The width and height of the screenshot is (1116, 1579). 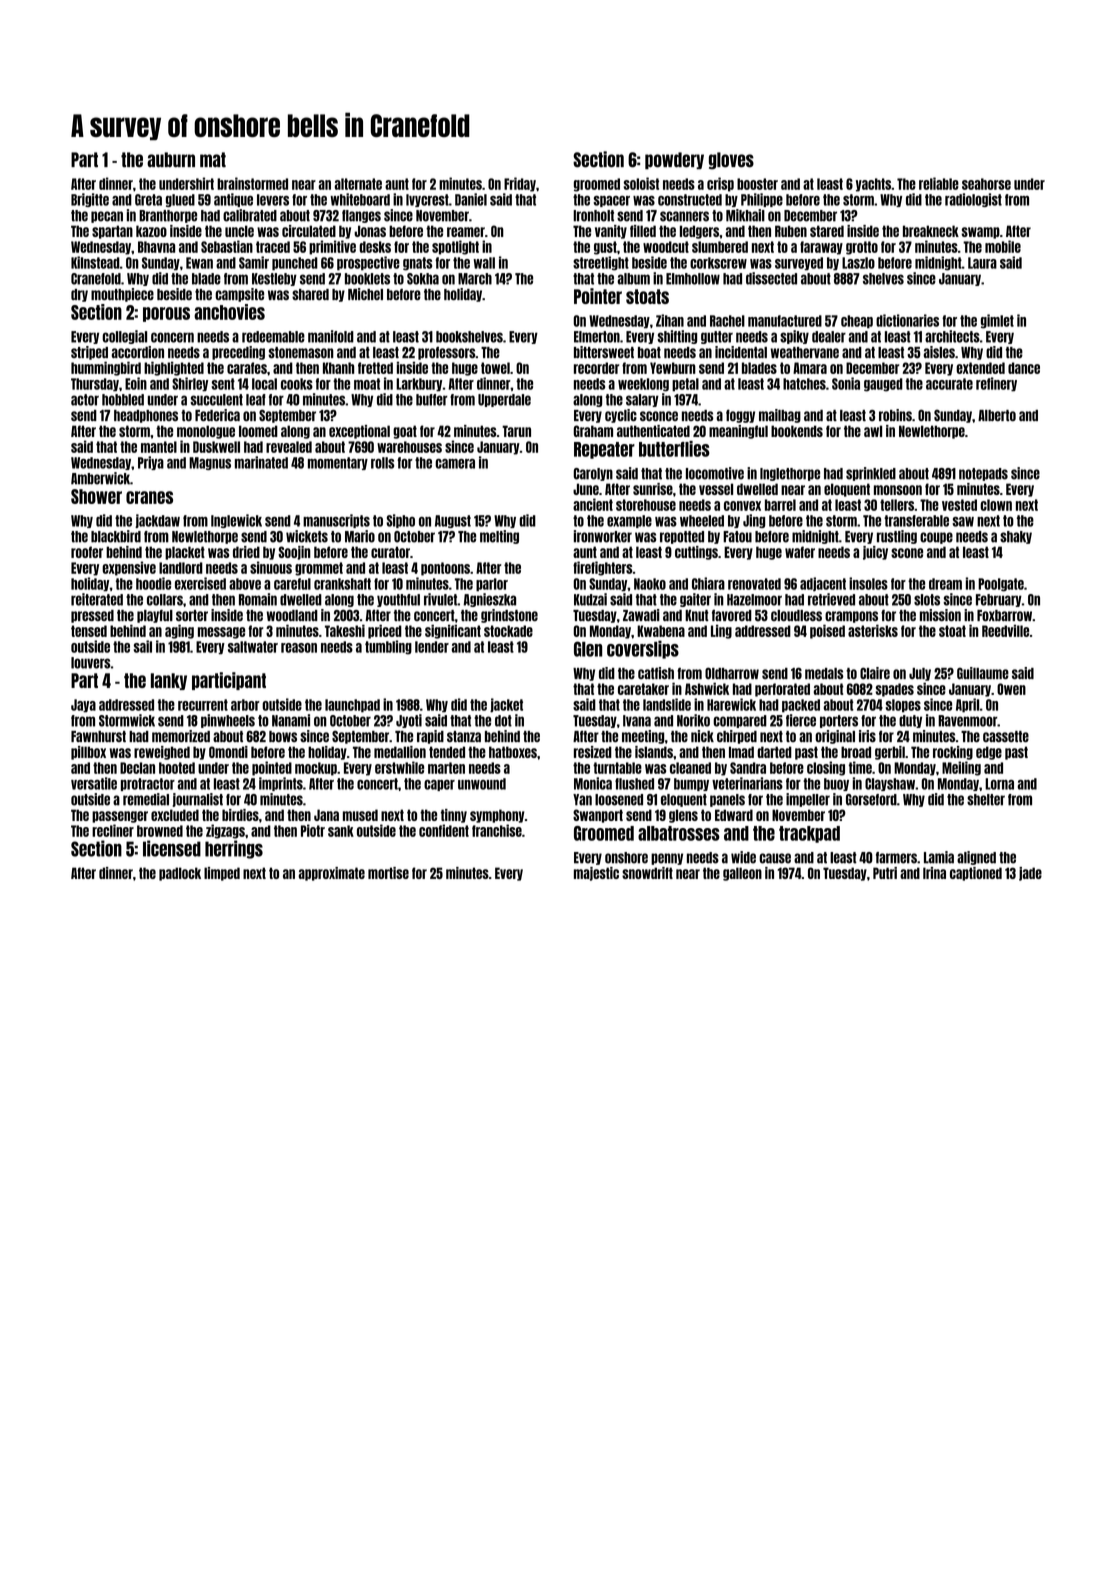 I want to click on aisles, so click(x=939, y=352).
